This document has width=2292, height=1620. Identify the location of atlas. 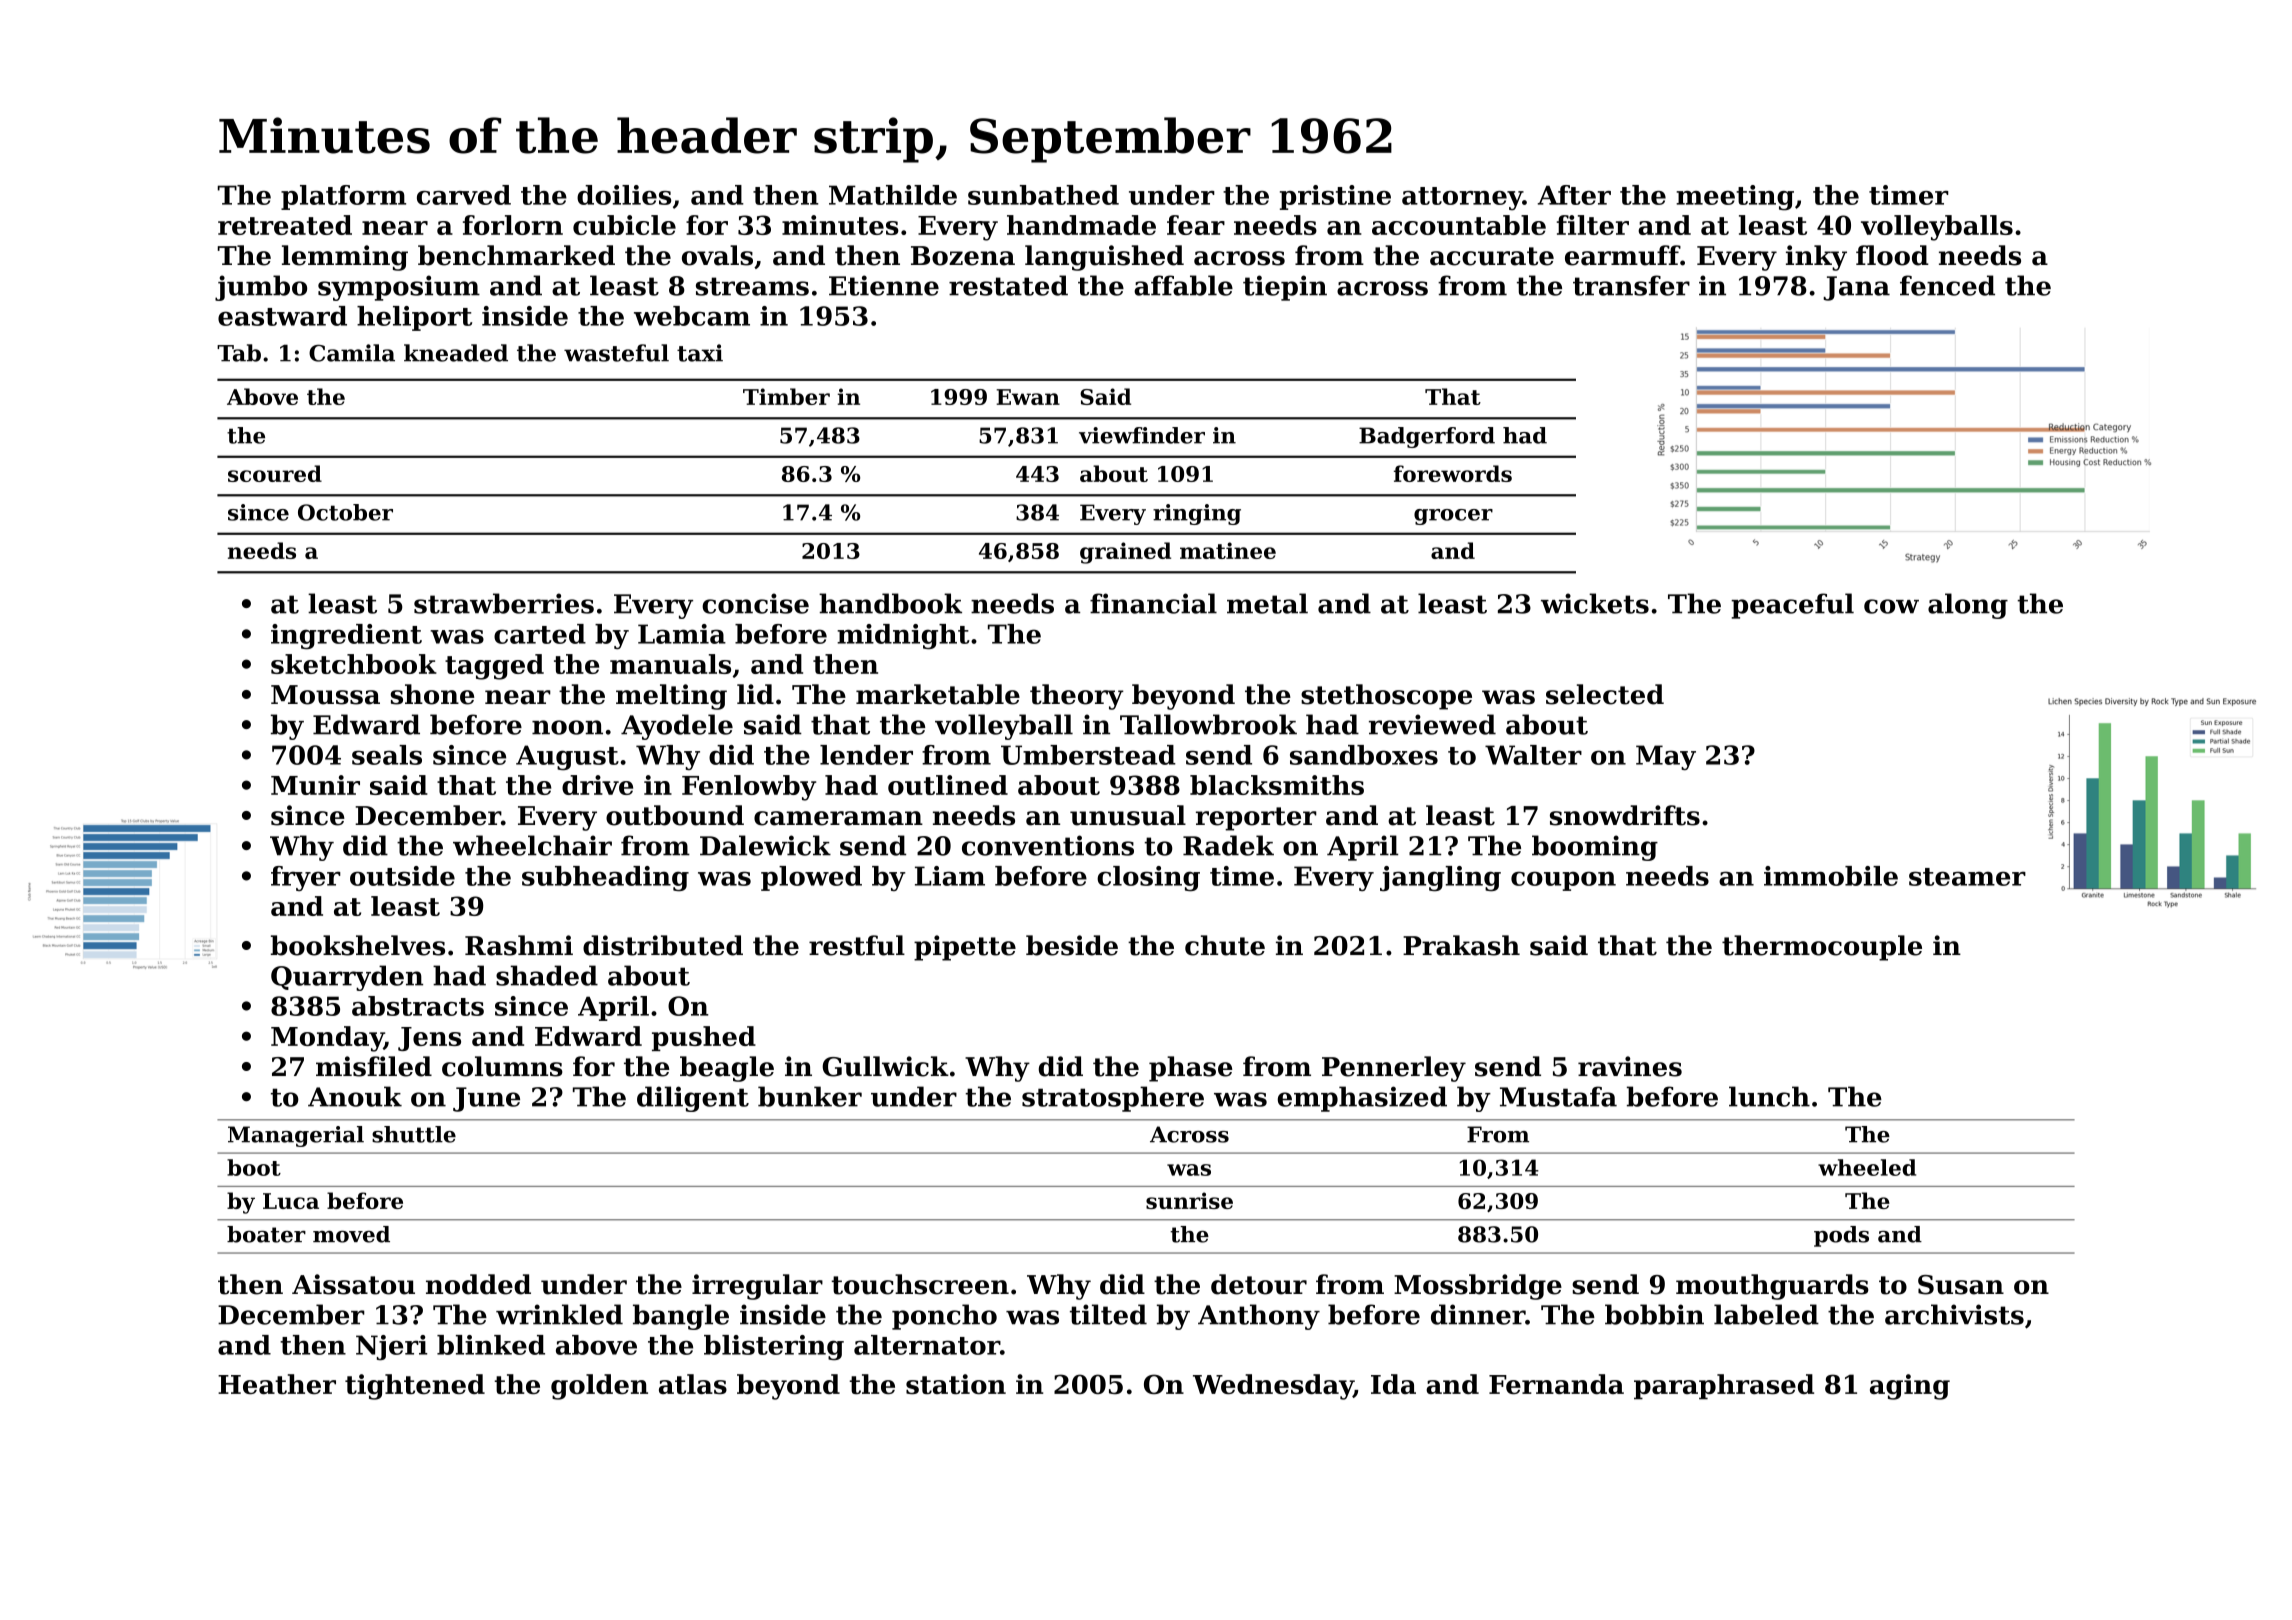
(693, 1384).
